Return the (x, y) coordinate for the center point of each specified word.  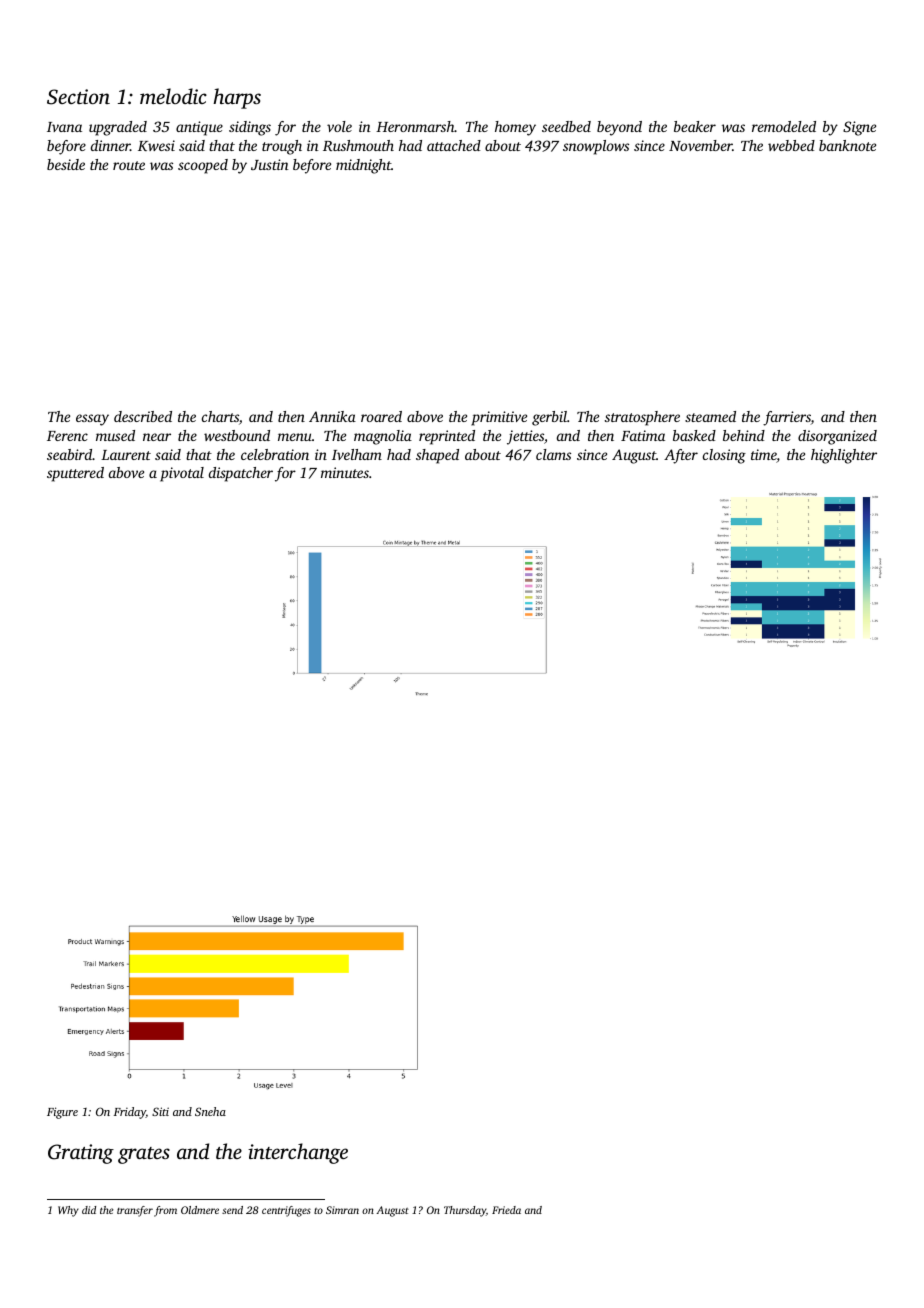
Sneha (210, 1111)
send (232, 1210)
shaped (437, 456)
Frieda (506, 1210)
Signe (859, 128)
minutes (345, 472)
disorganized (837, 437)
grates (144, 1155)
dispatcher (241, 474)
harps (237, 98)
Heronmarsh (415, 126)
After (681, 456)
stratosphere (642, 418)
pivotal (182, 474)
